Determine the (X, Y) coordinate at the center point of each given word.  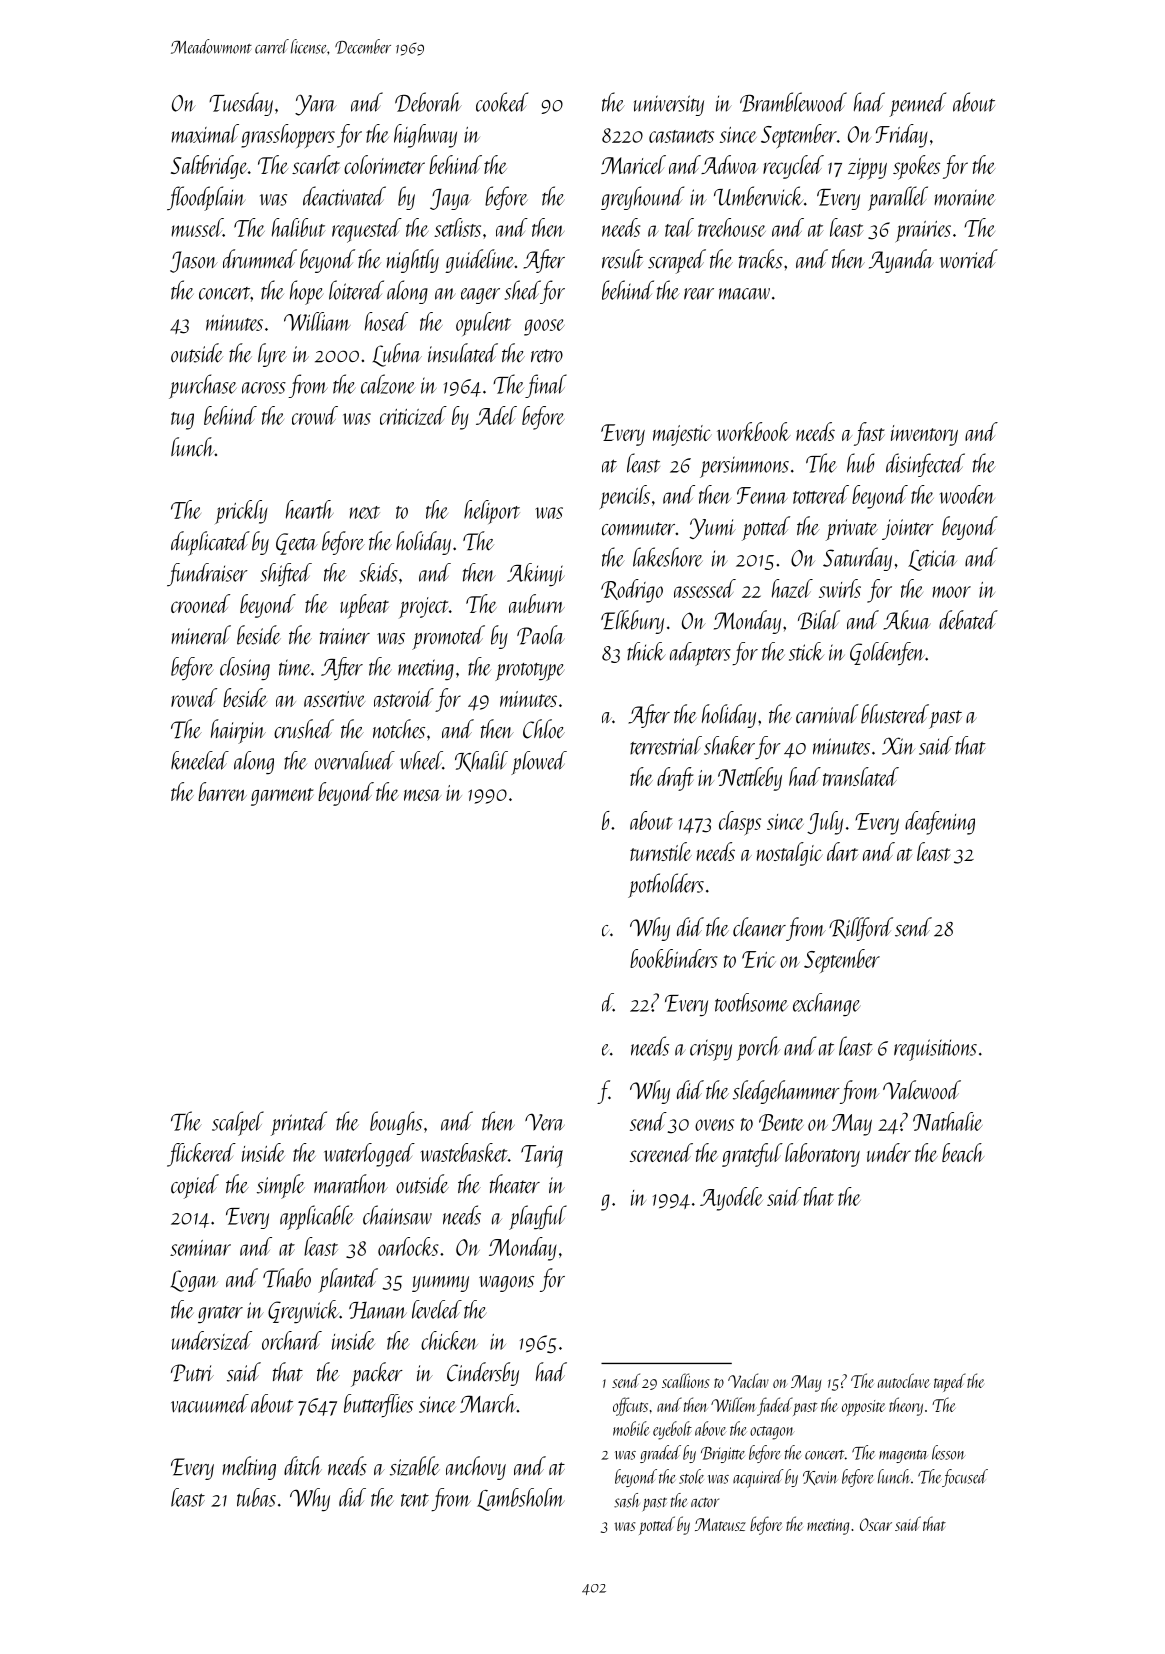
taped (950, 1382)
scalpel (238, 1123)
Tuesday (241, 104)
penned (917, 104)
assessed (705, 588)
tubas (256, 1497)
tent (415, 1500)
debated (968, 620)
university (669, 105)
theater (515, 1184)
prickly (241, 512)
